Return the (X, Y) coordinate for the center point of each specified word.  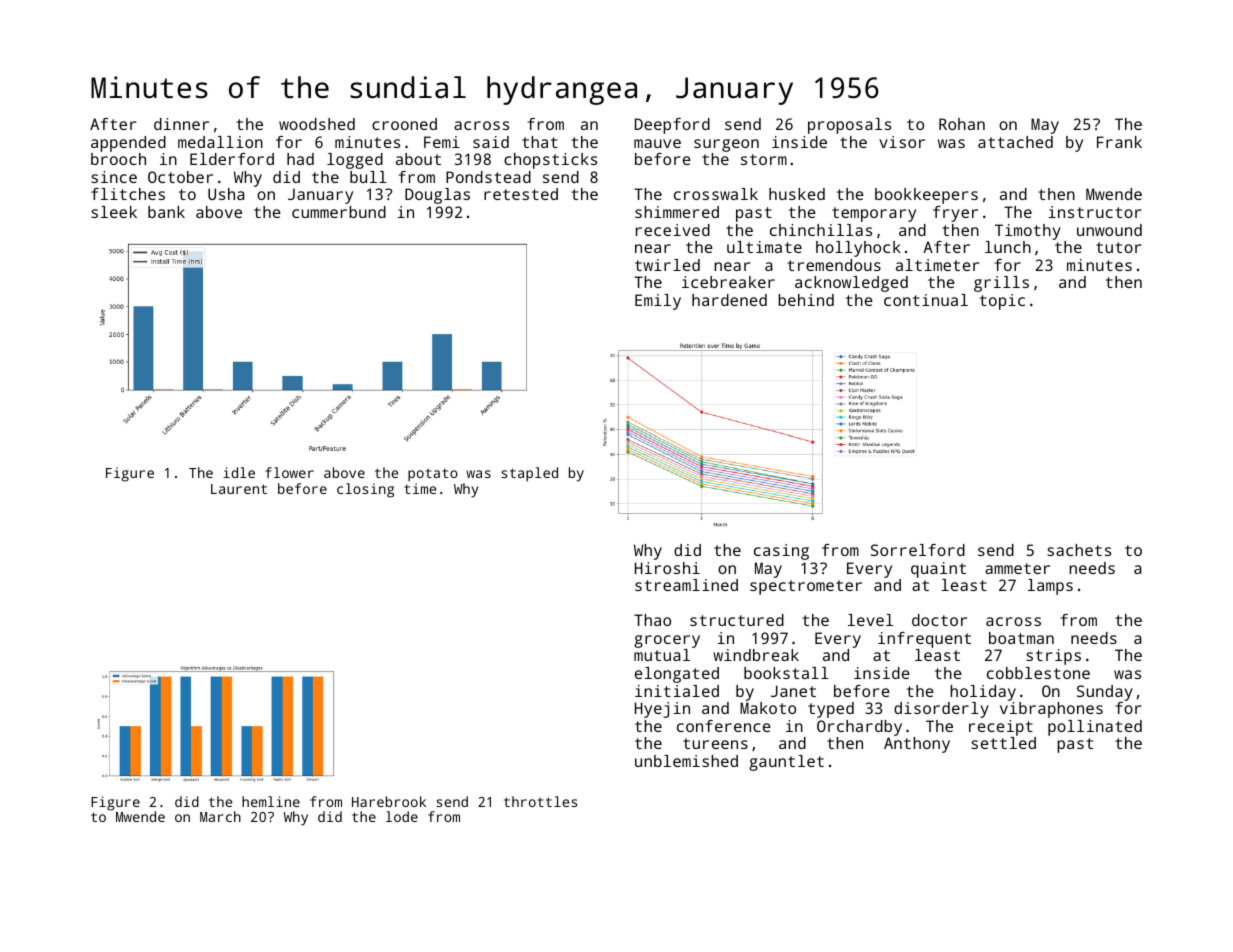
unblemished (686, 761)
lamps (1050, 587)
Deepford (672, 126)
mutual (662, 655)
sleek (114, 212)
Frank (1119, 142)
